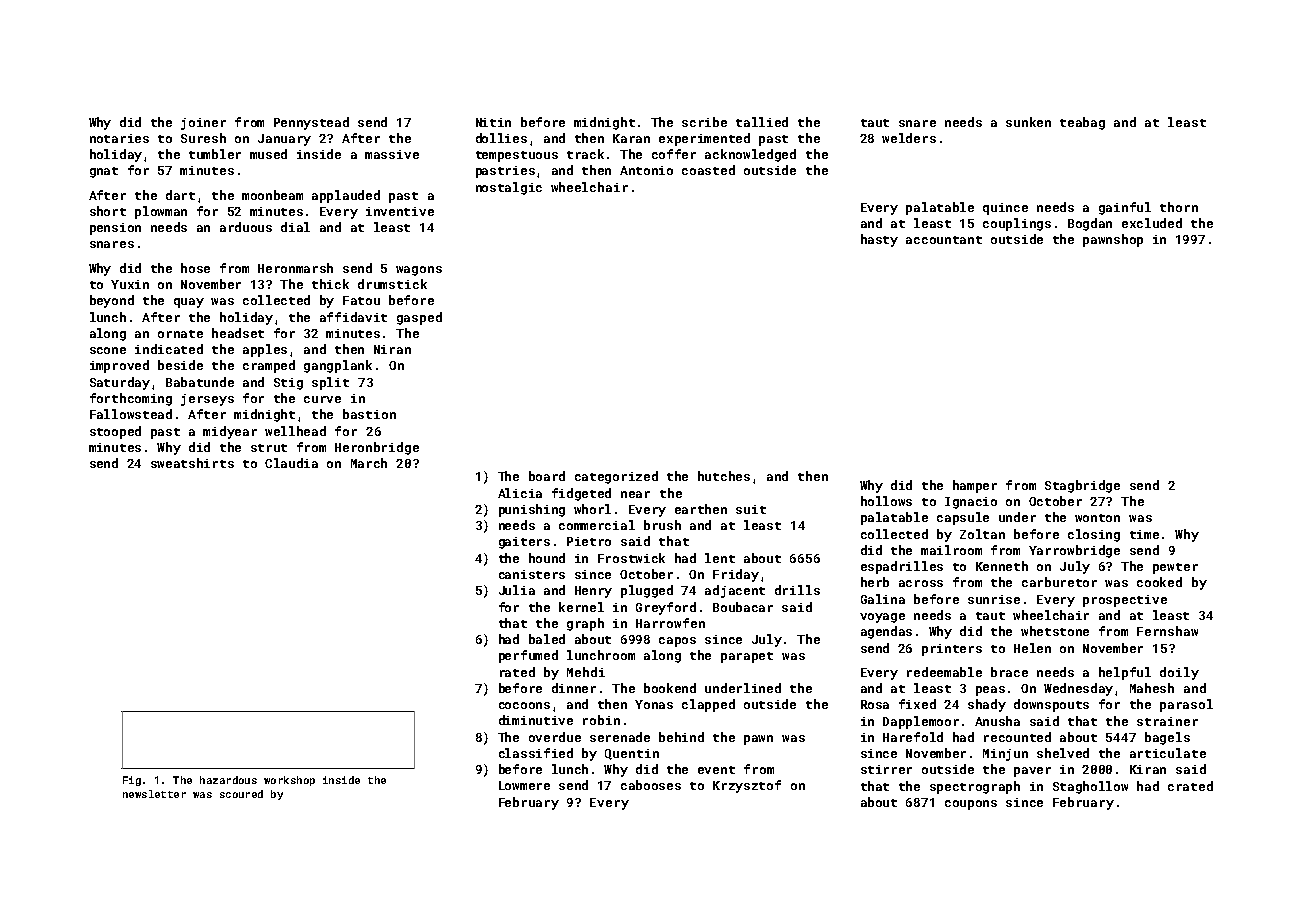 The width and height of the image is (1308, 924). What do you see at coordinates (879, 240) in the image?
I see `hasty` at bounding box center [879, 240].
